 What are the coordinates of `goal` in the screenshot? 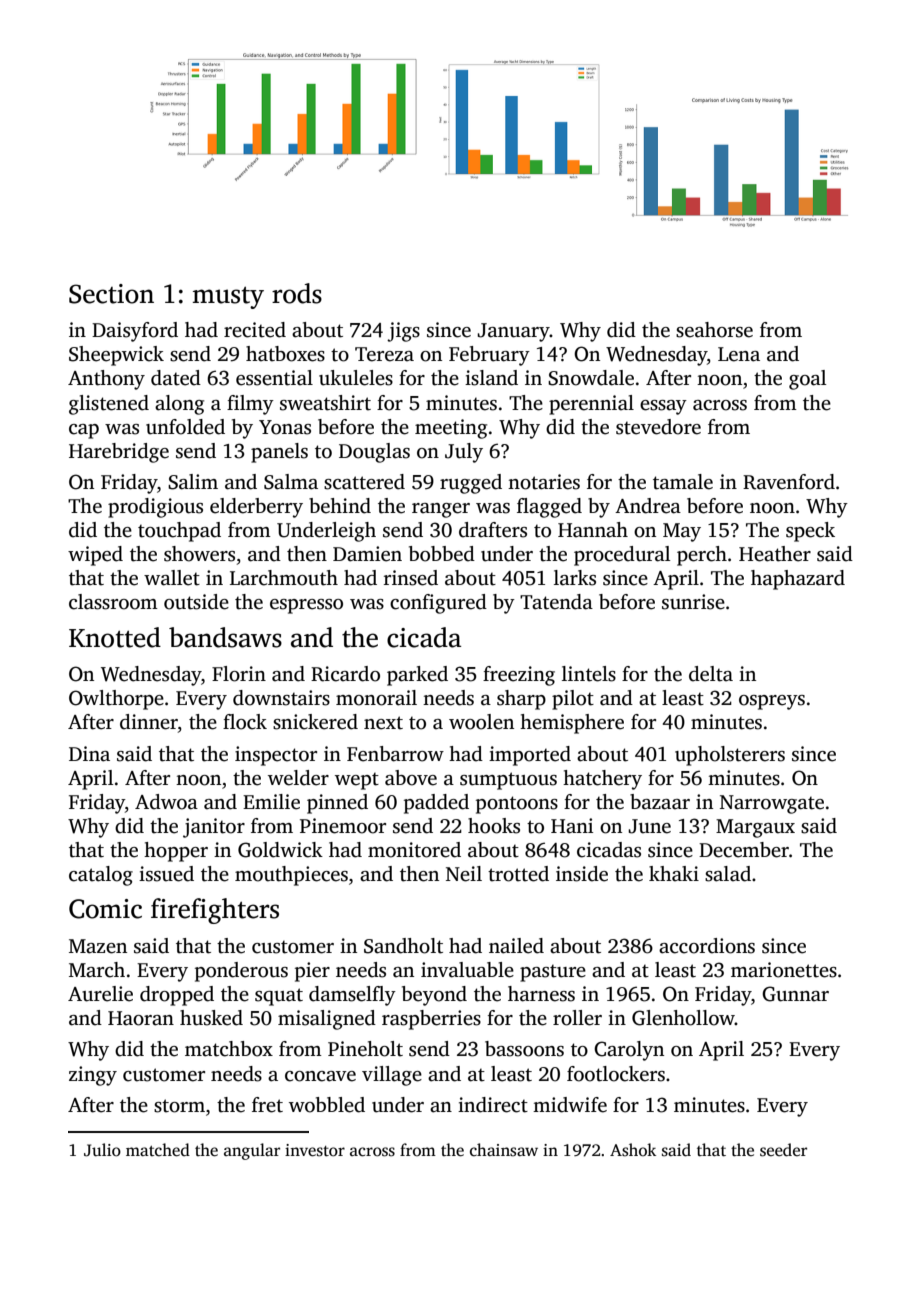 It's located at (807, 380).
